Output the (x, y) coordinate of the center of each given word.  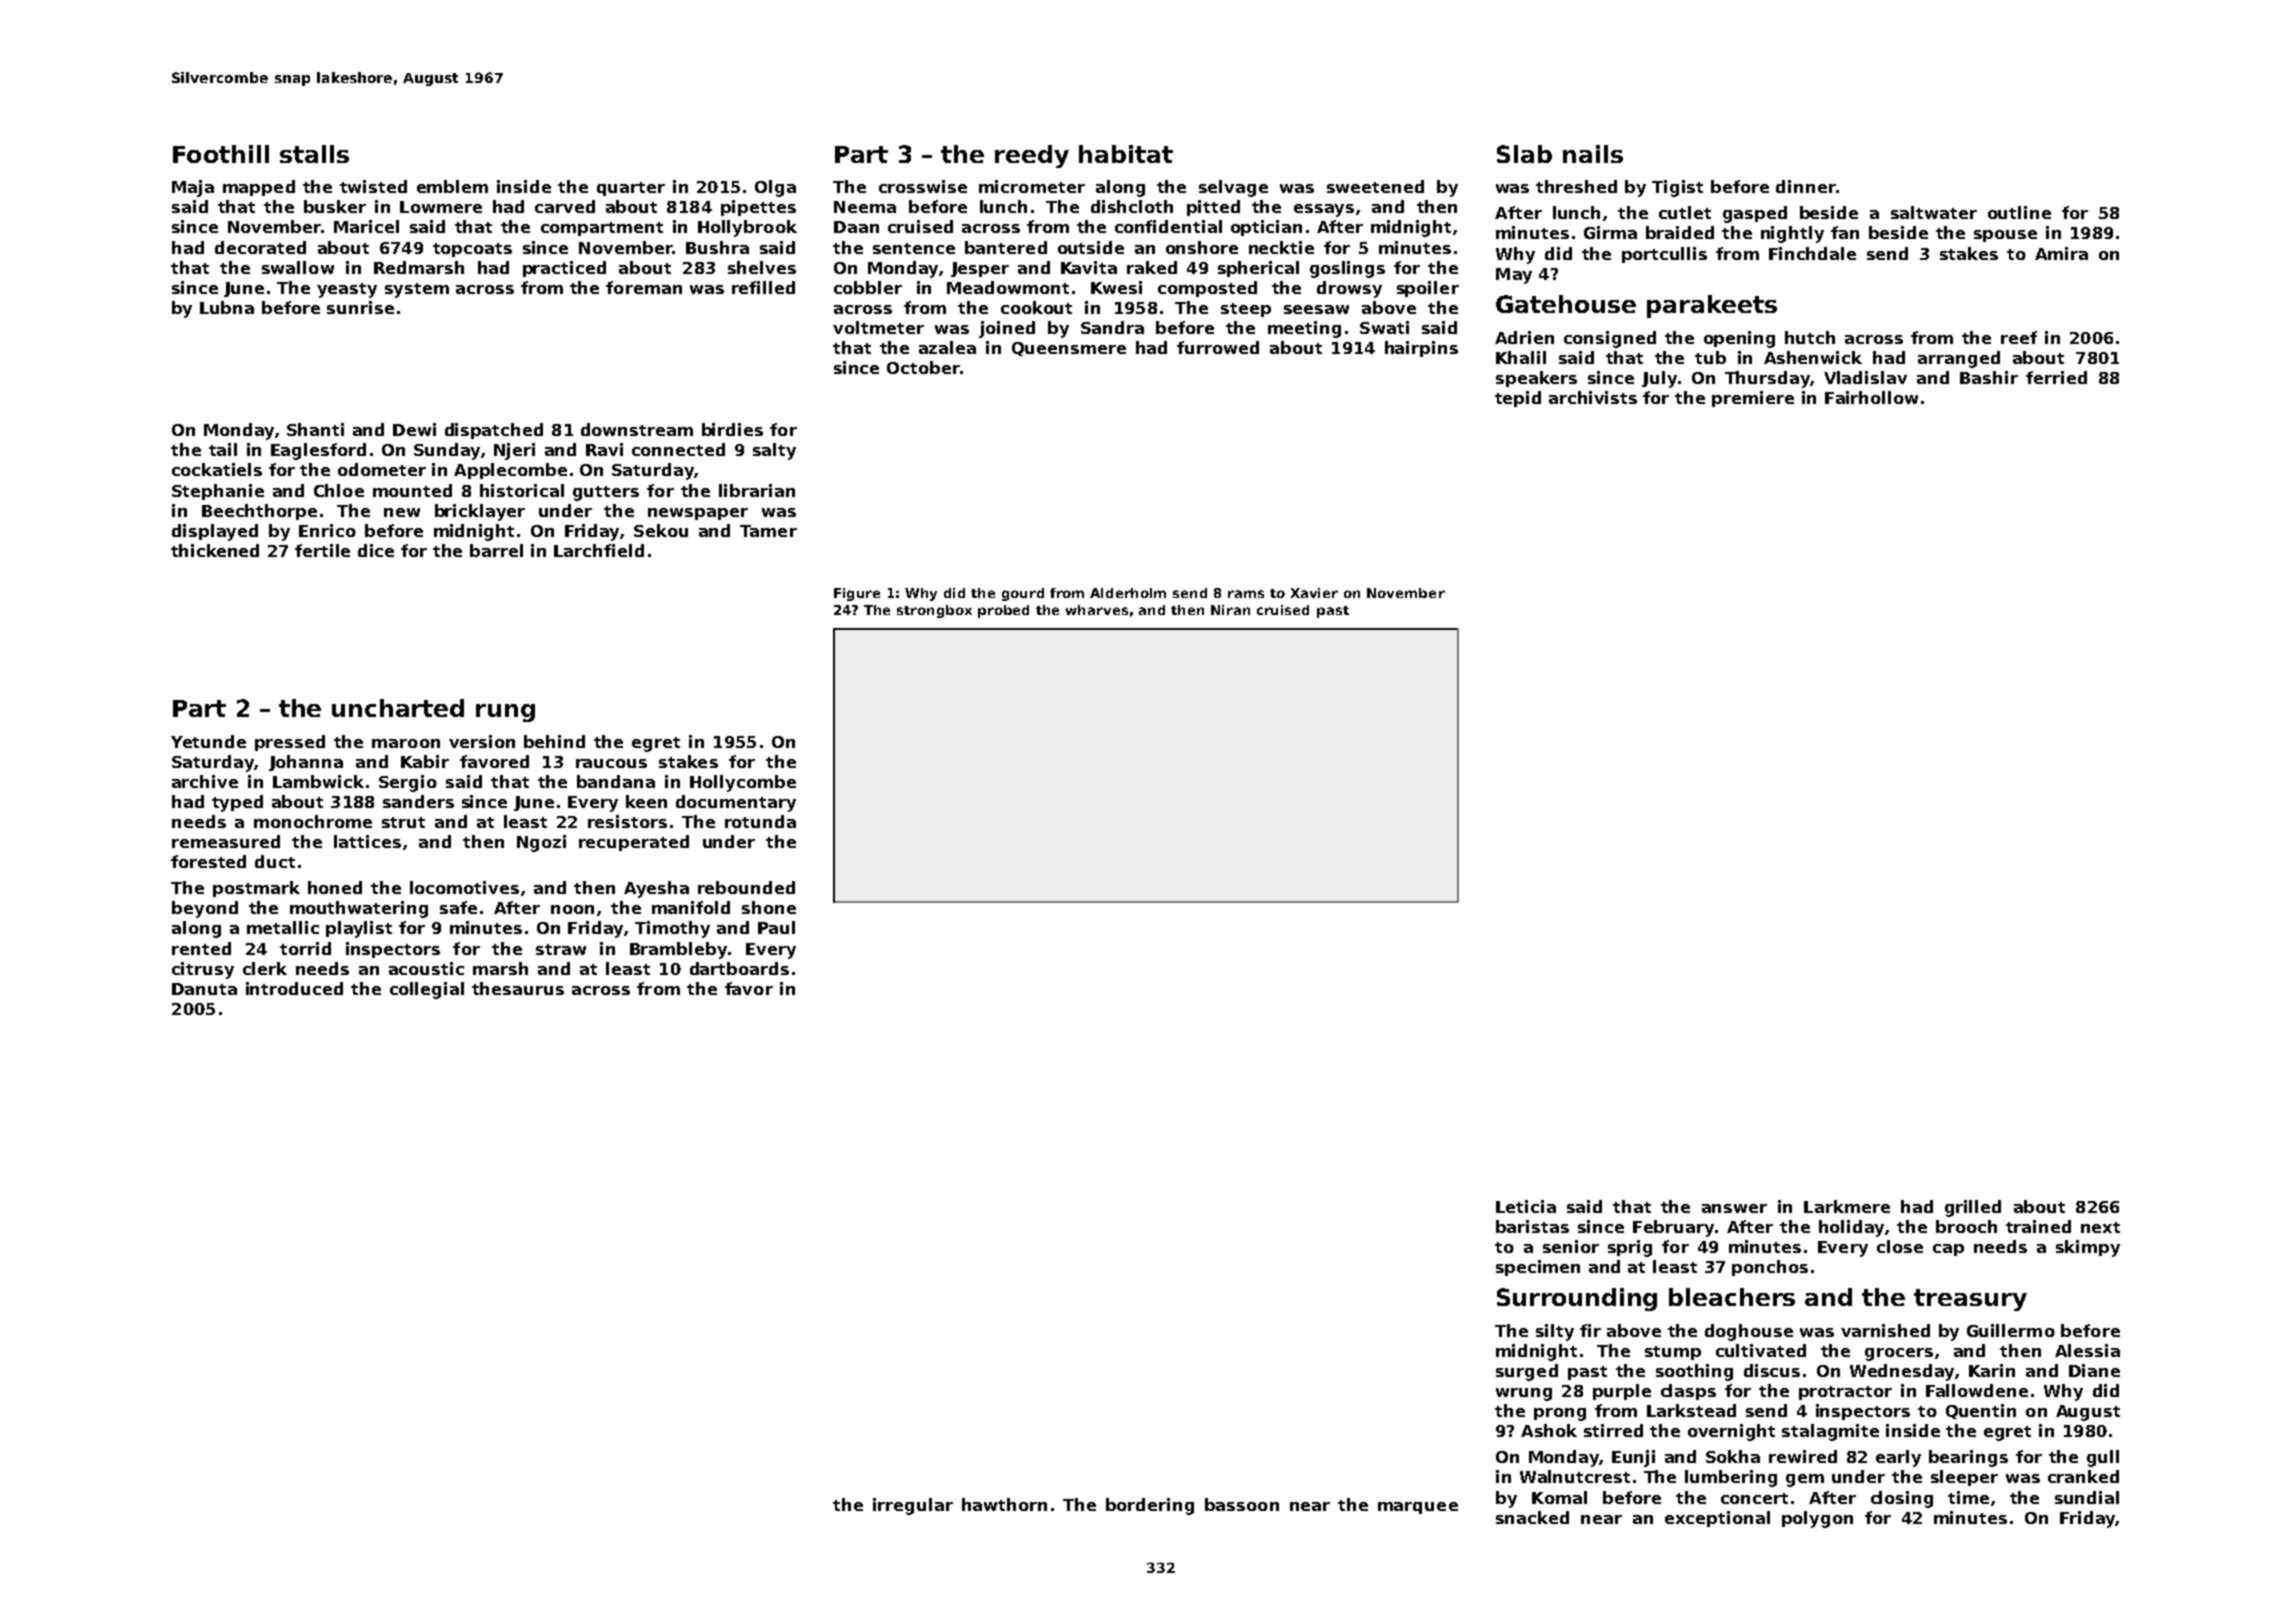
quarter (631, 189)
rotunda (760, 821)
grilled (1973, 1208)
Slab (1524, 154)
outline (2019, 212)
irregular (913, 1506)
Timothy (672, 929)
